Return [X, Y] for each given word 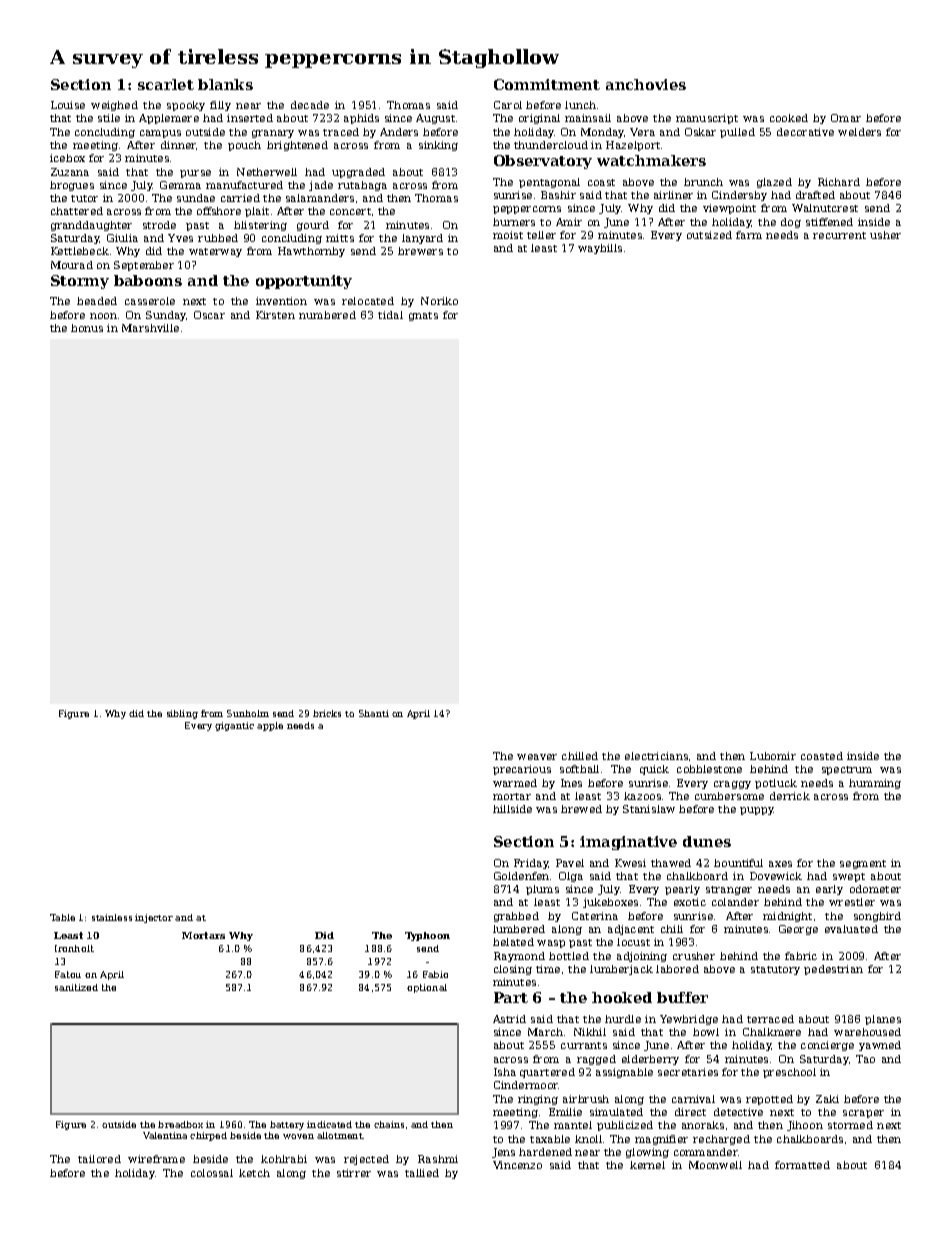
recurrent [839, 235]
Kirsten [275, 315]
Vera [642, 132]
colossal [212, 1173]
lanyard [422, 239]
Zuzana [70, 172]
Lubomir [773, 756]
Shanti [374, 713]
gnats [423, 316]
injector [154, 918]
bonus [87, 328]
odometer [875, 889]
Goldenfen [521, 876]
